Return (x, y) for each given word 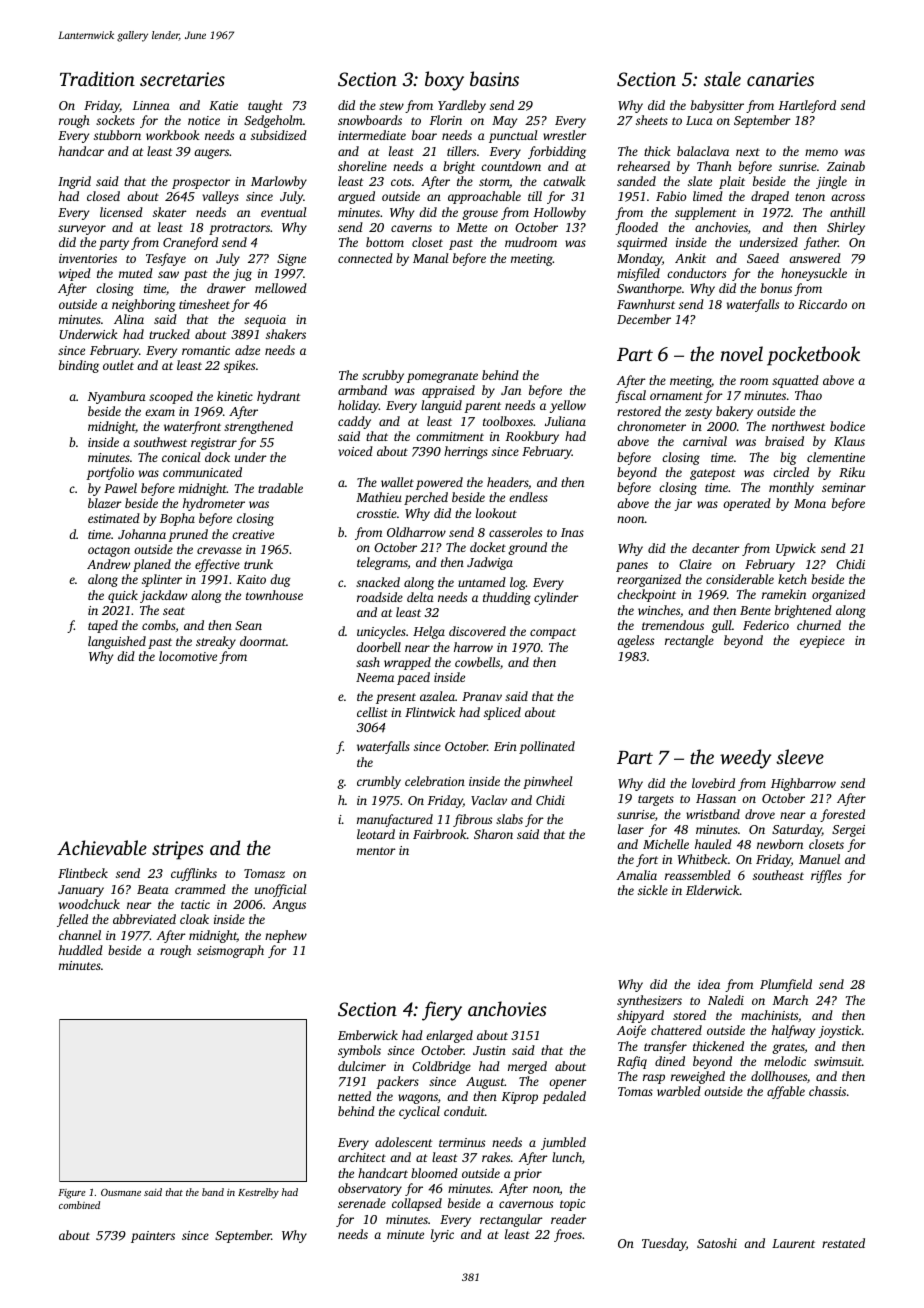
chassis (827, 1091)
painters (153, 1237)
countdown (511, 166)
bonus (776, 288)
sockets (115, 120)
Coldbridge (441, 1067)
